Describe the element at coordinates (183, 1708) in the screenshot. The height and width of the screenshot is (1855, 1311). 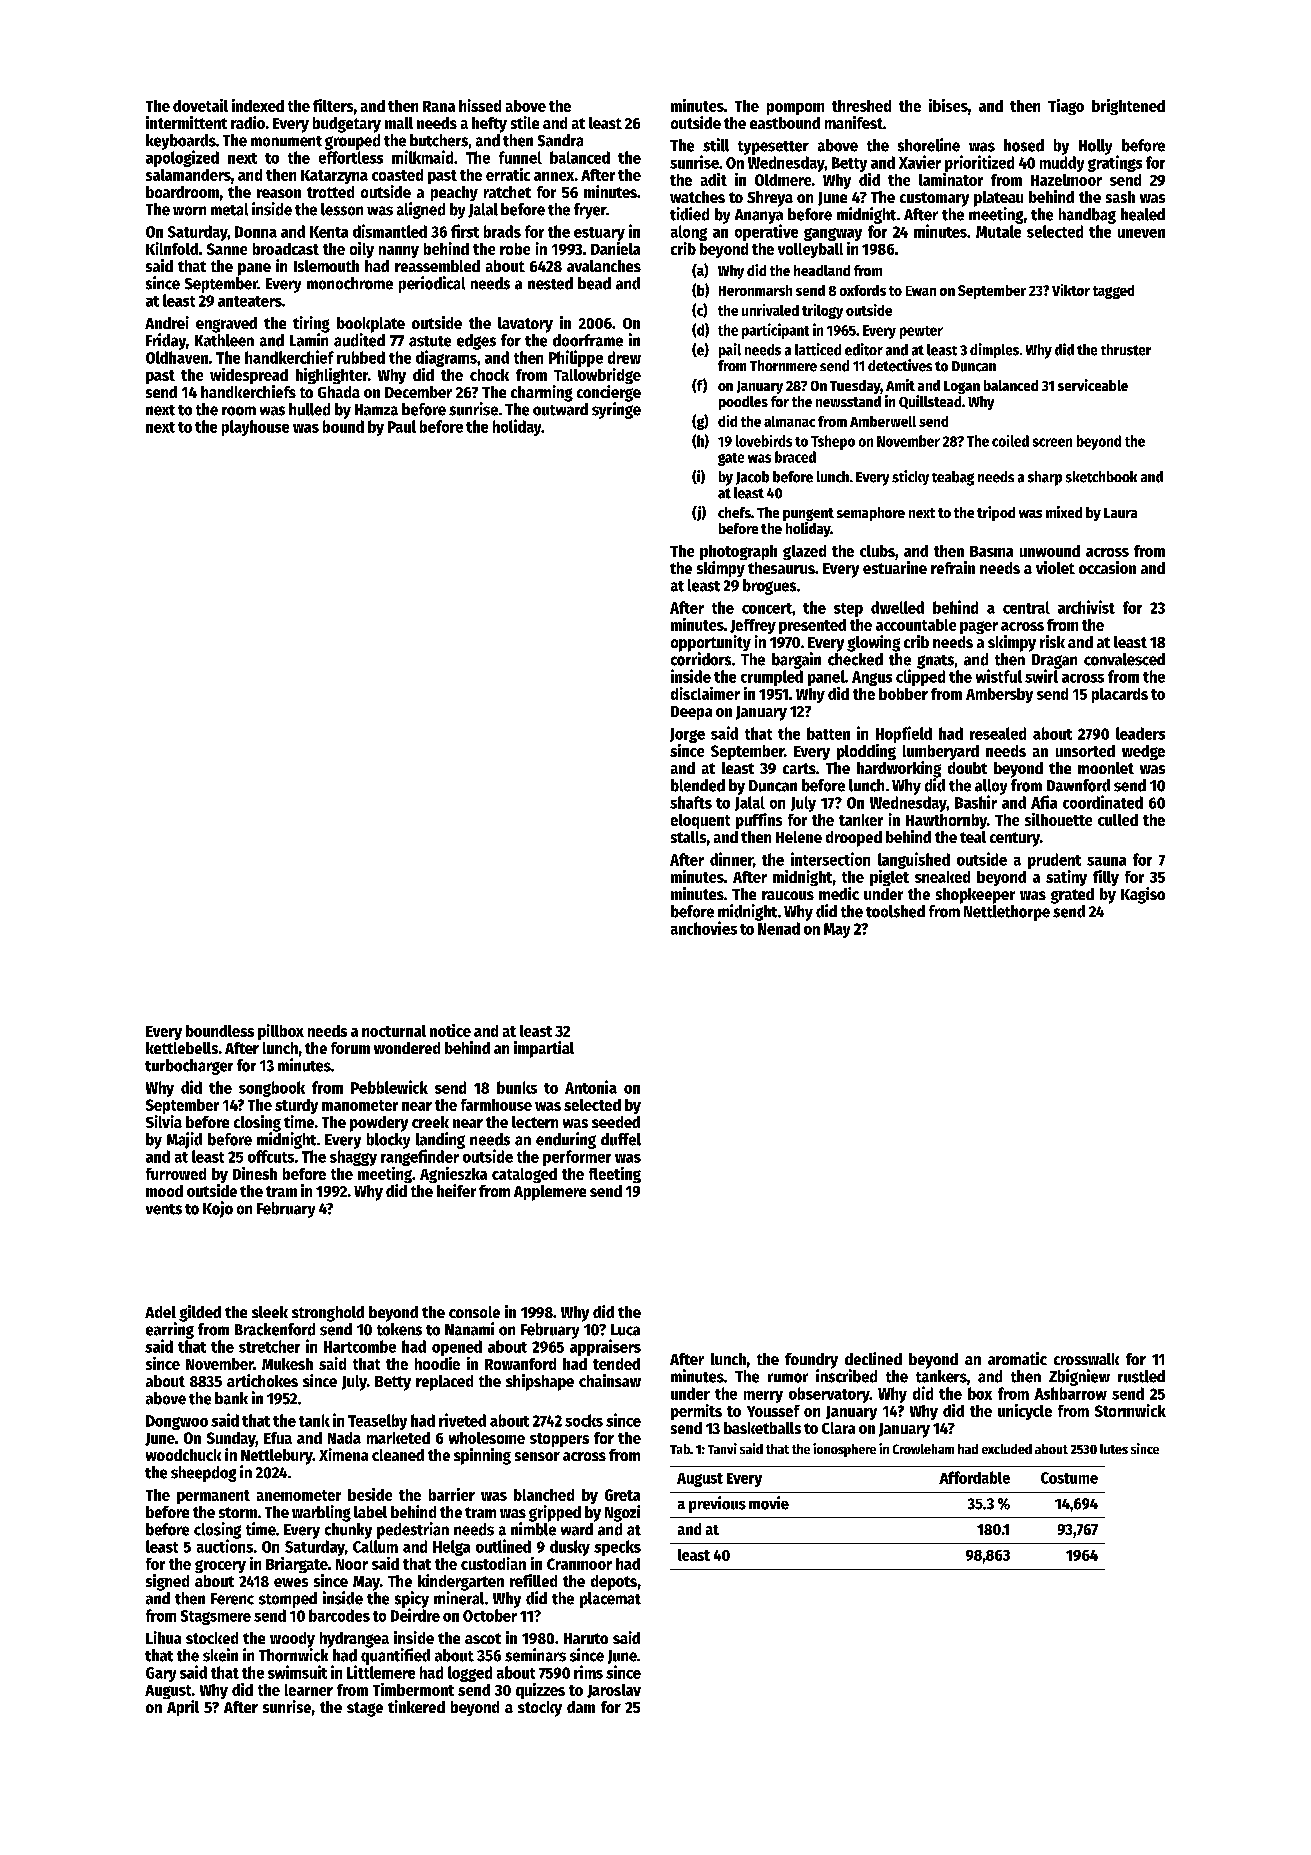
I see `April` at that location.
